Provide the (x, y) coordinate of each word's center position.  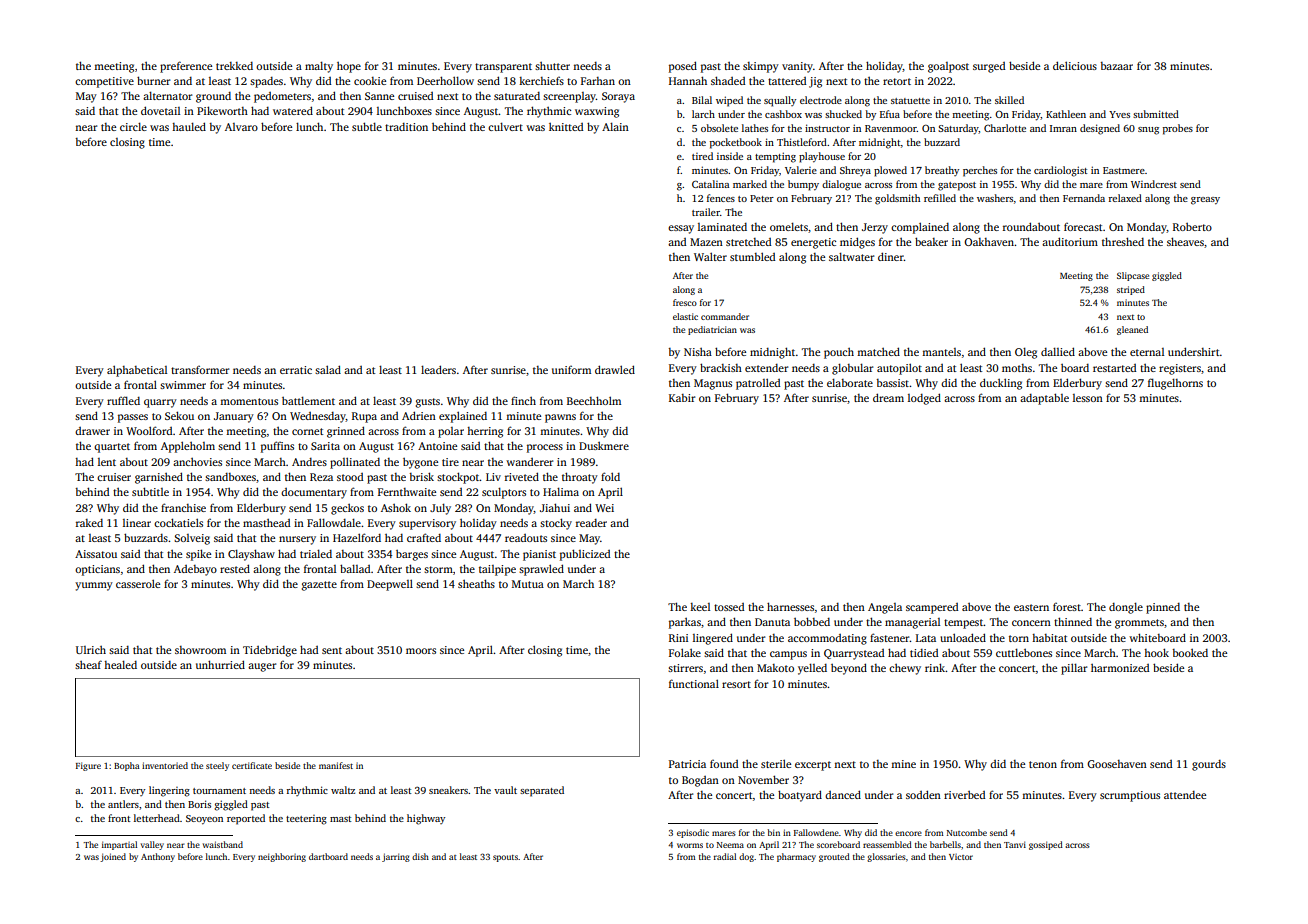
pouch (839, 353)
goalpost (948, 67)
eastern (1031, 607)
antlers (123, 804)
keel (700, 607)
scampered (932, 608)
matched (878, 351)
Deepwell (390, 585)
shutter (552, 66)
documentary (314, 493)
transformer (200, 370)
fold (610, 476)
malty (319, 67)
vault (505, 790)
